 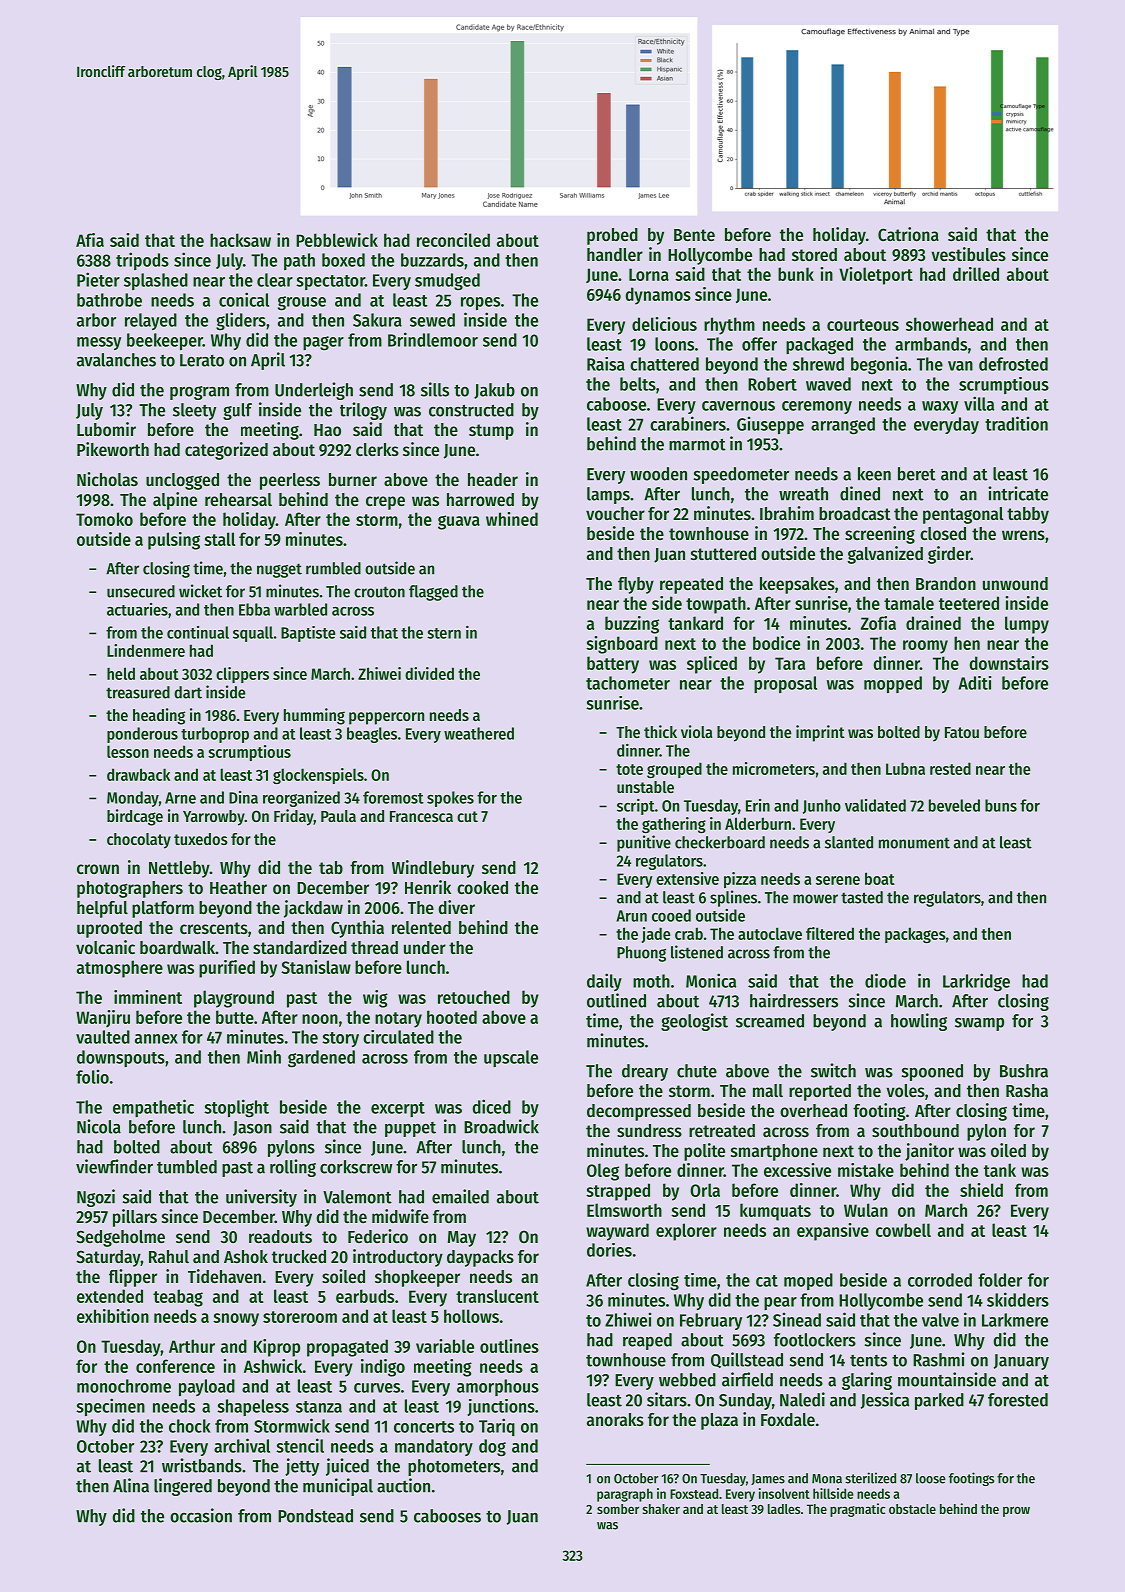 I want to click on strapped, so click(x=618, y=1192).
